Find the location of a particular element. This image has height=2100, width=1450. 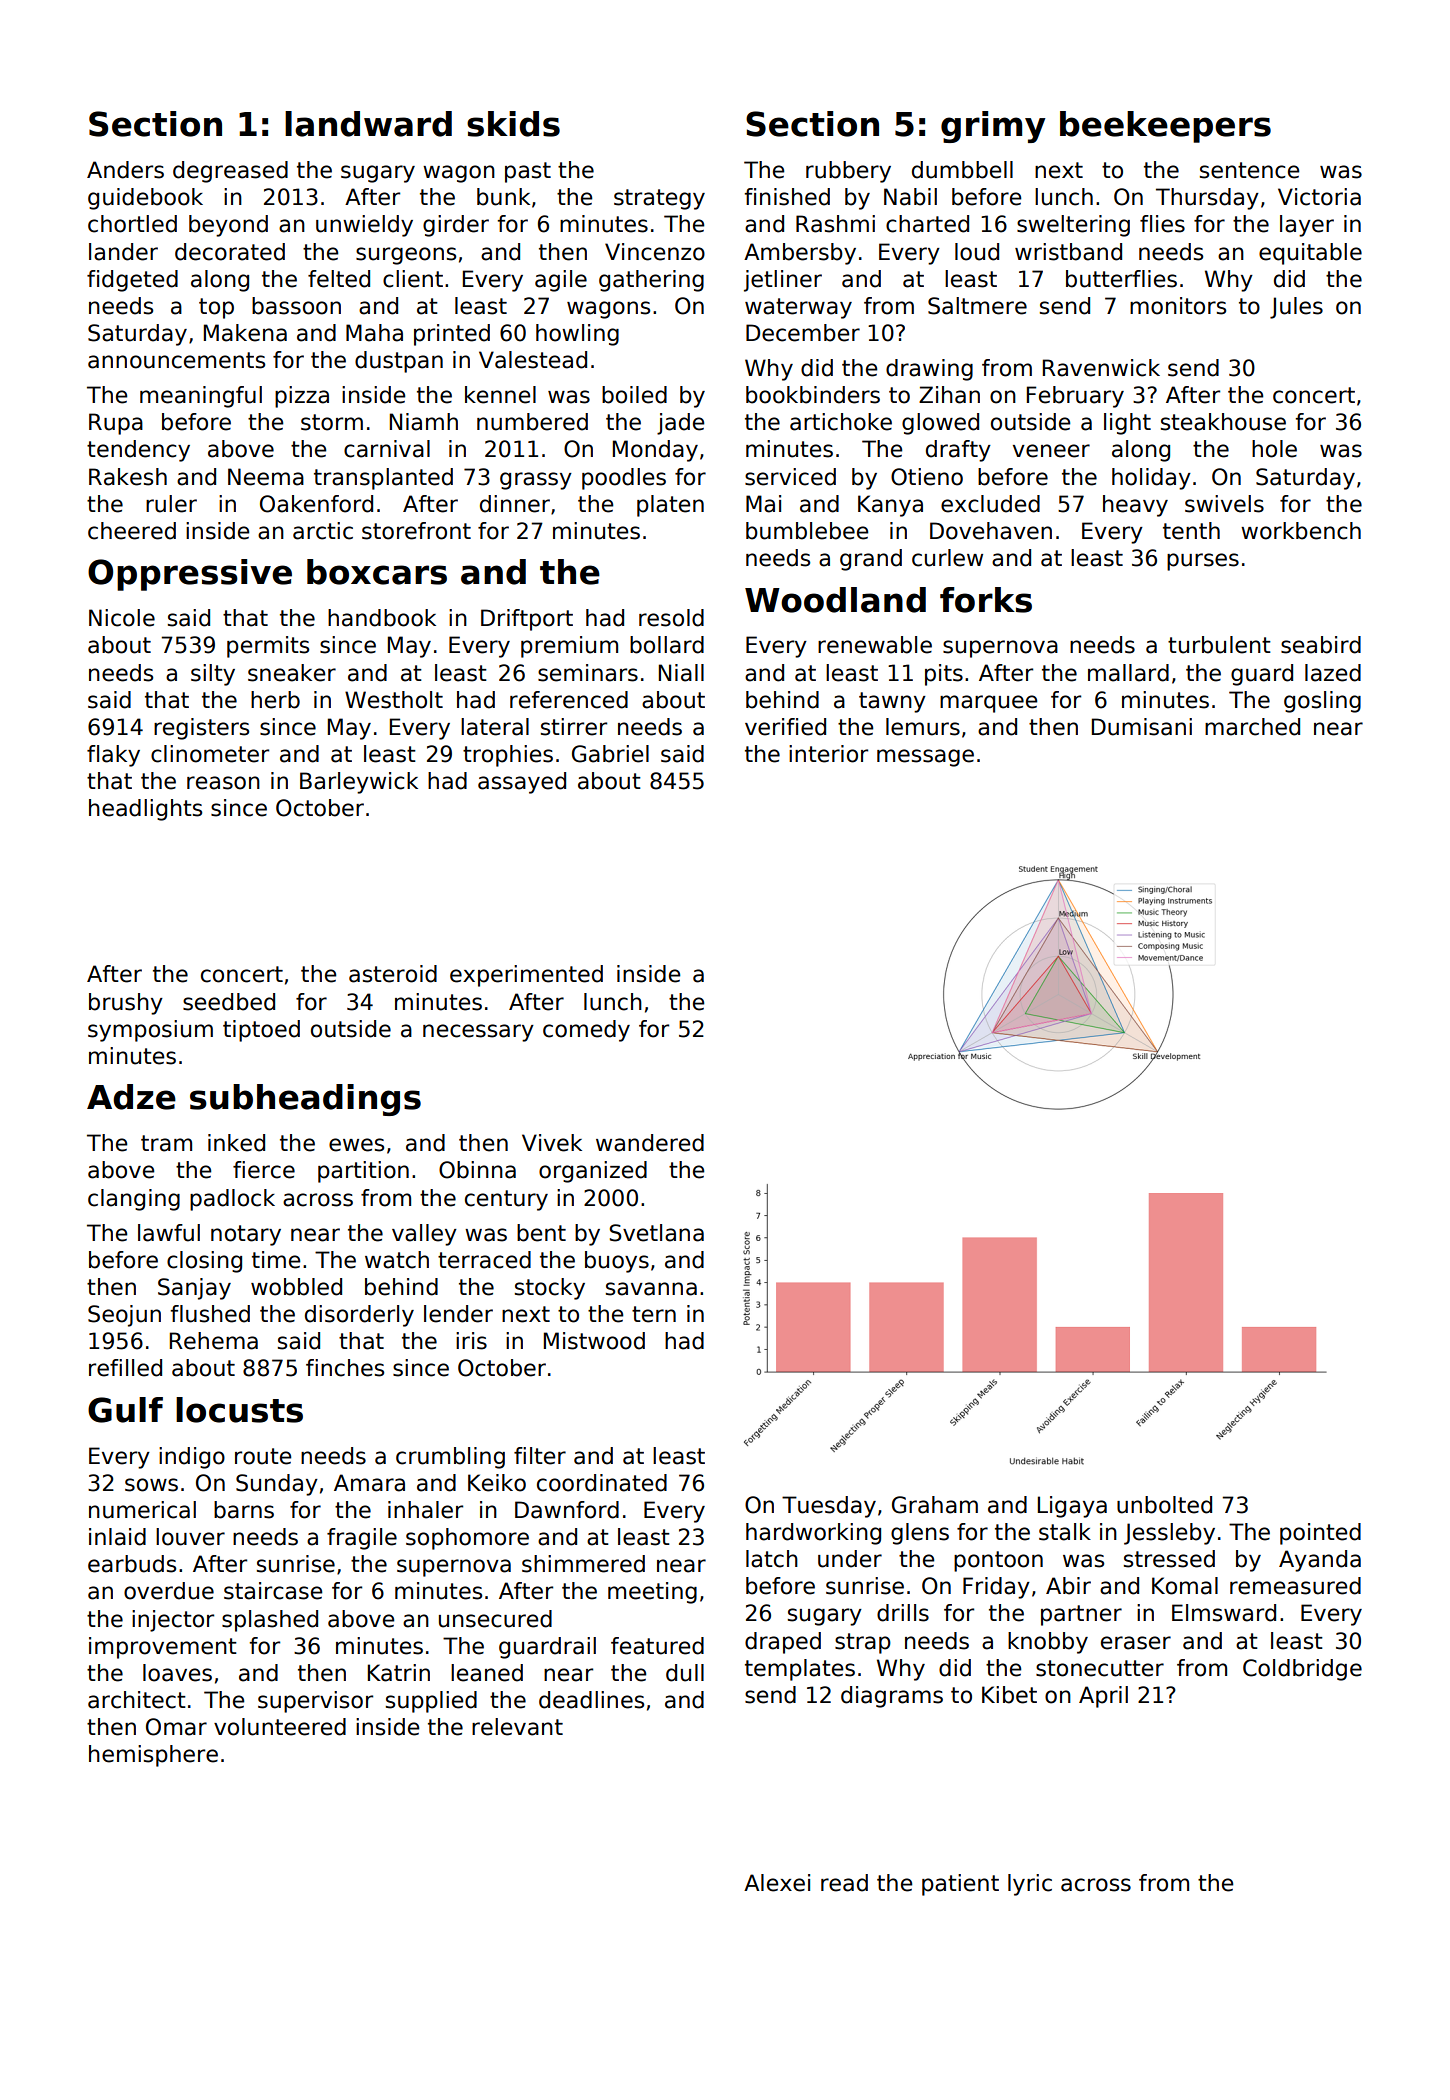

interior is located at coordinates (828, 754).
